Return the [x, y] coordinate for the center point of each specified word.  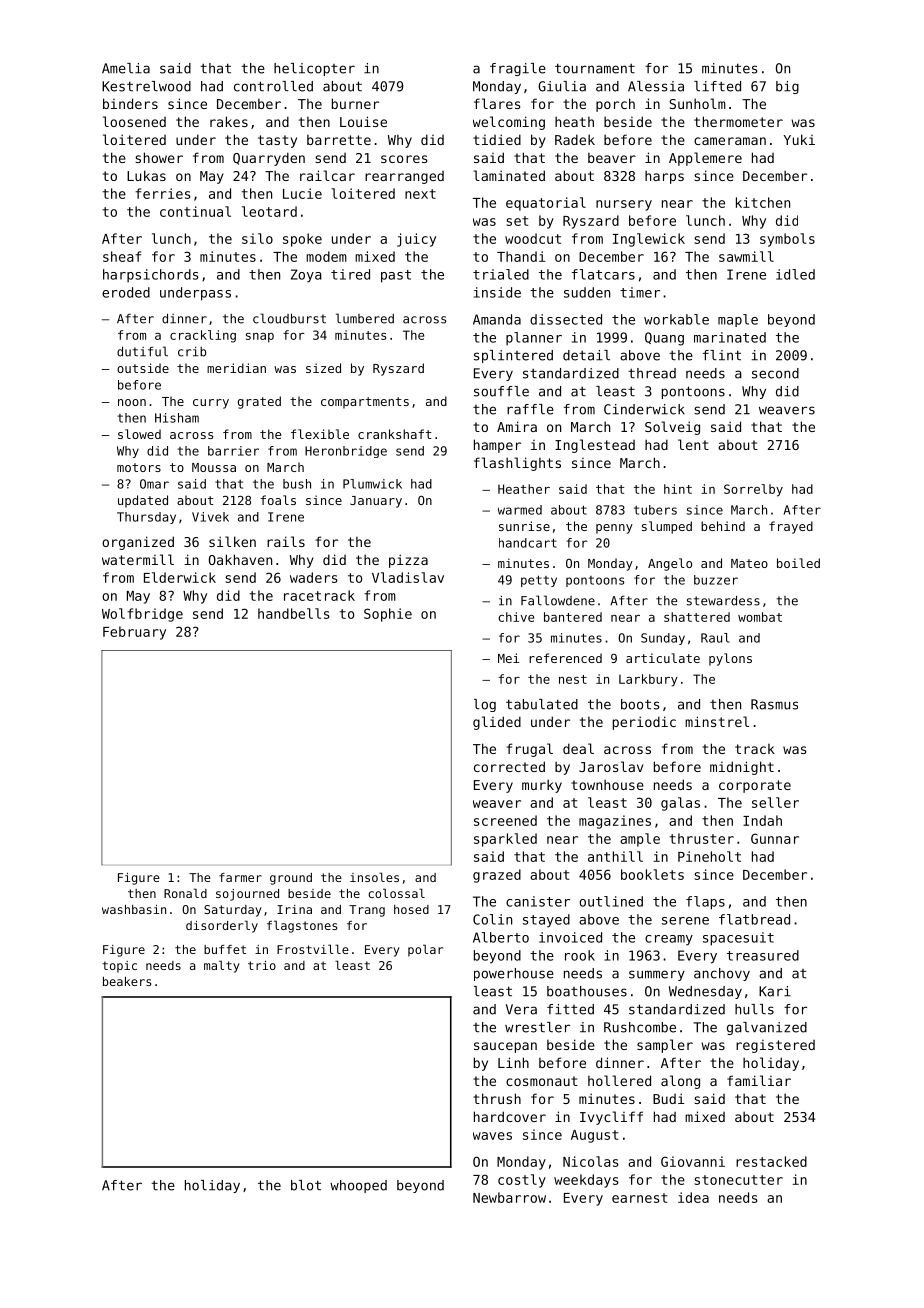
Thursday [146, 518]
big [787, 87]
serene [685, 921]
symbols [787, 240]
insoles [374, 877]
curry [211, 404]
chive [516, 617]
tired [350, 274]
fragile [518, 69]
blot [306, 1185]
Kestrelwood [146, 86]
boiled [798, 563]
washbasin [134, 909]
